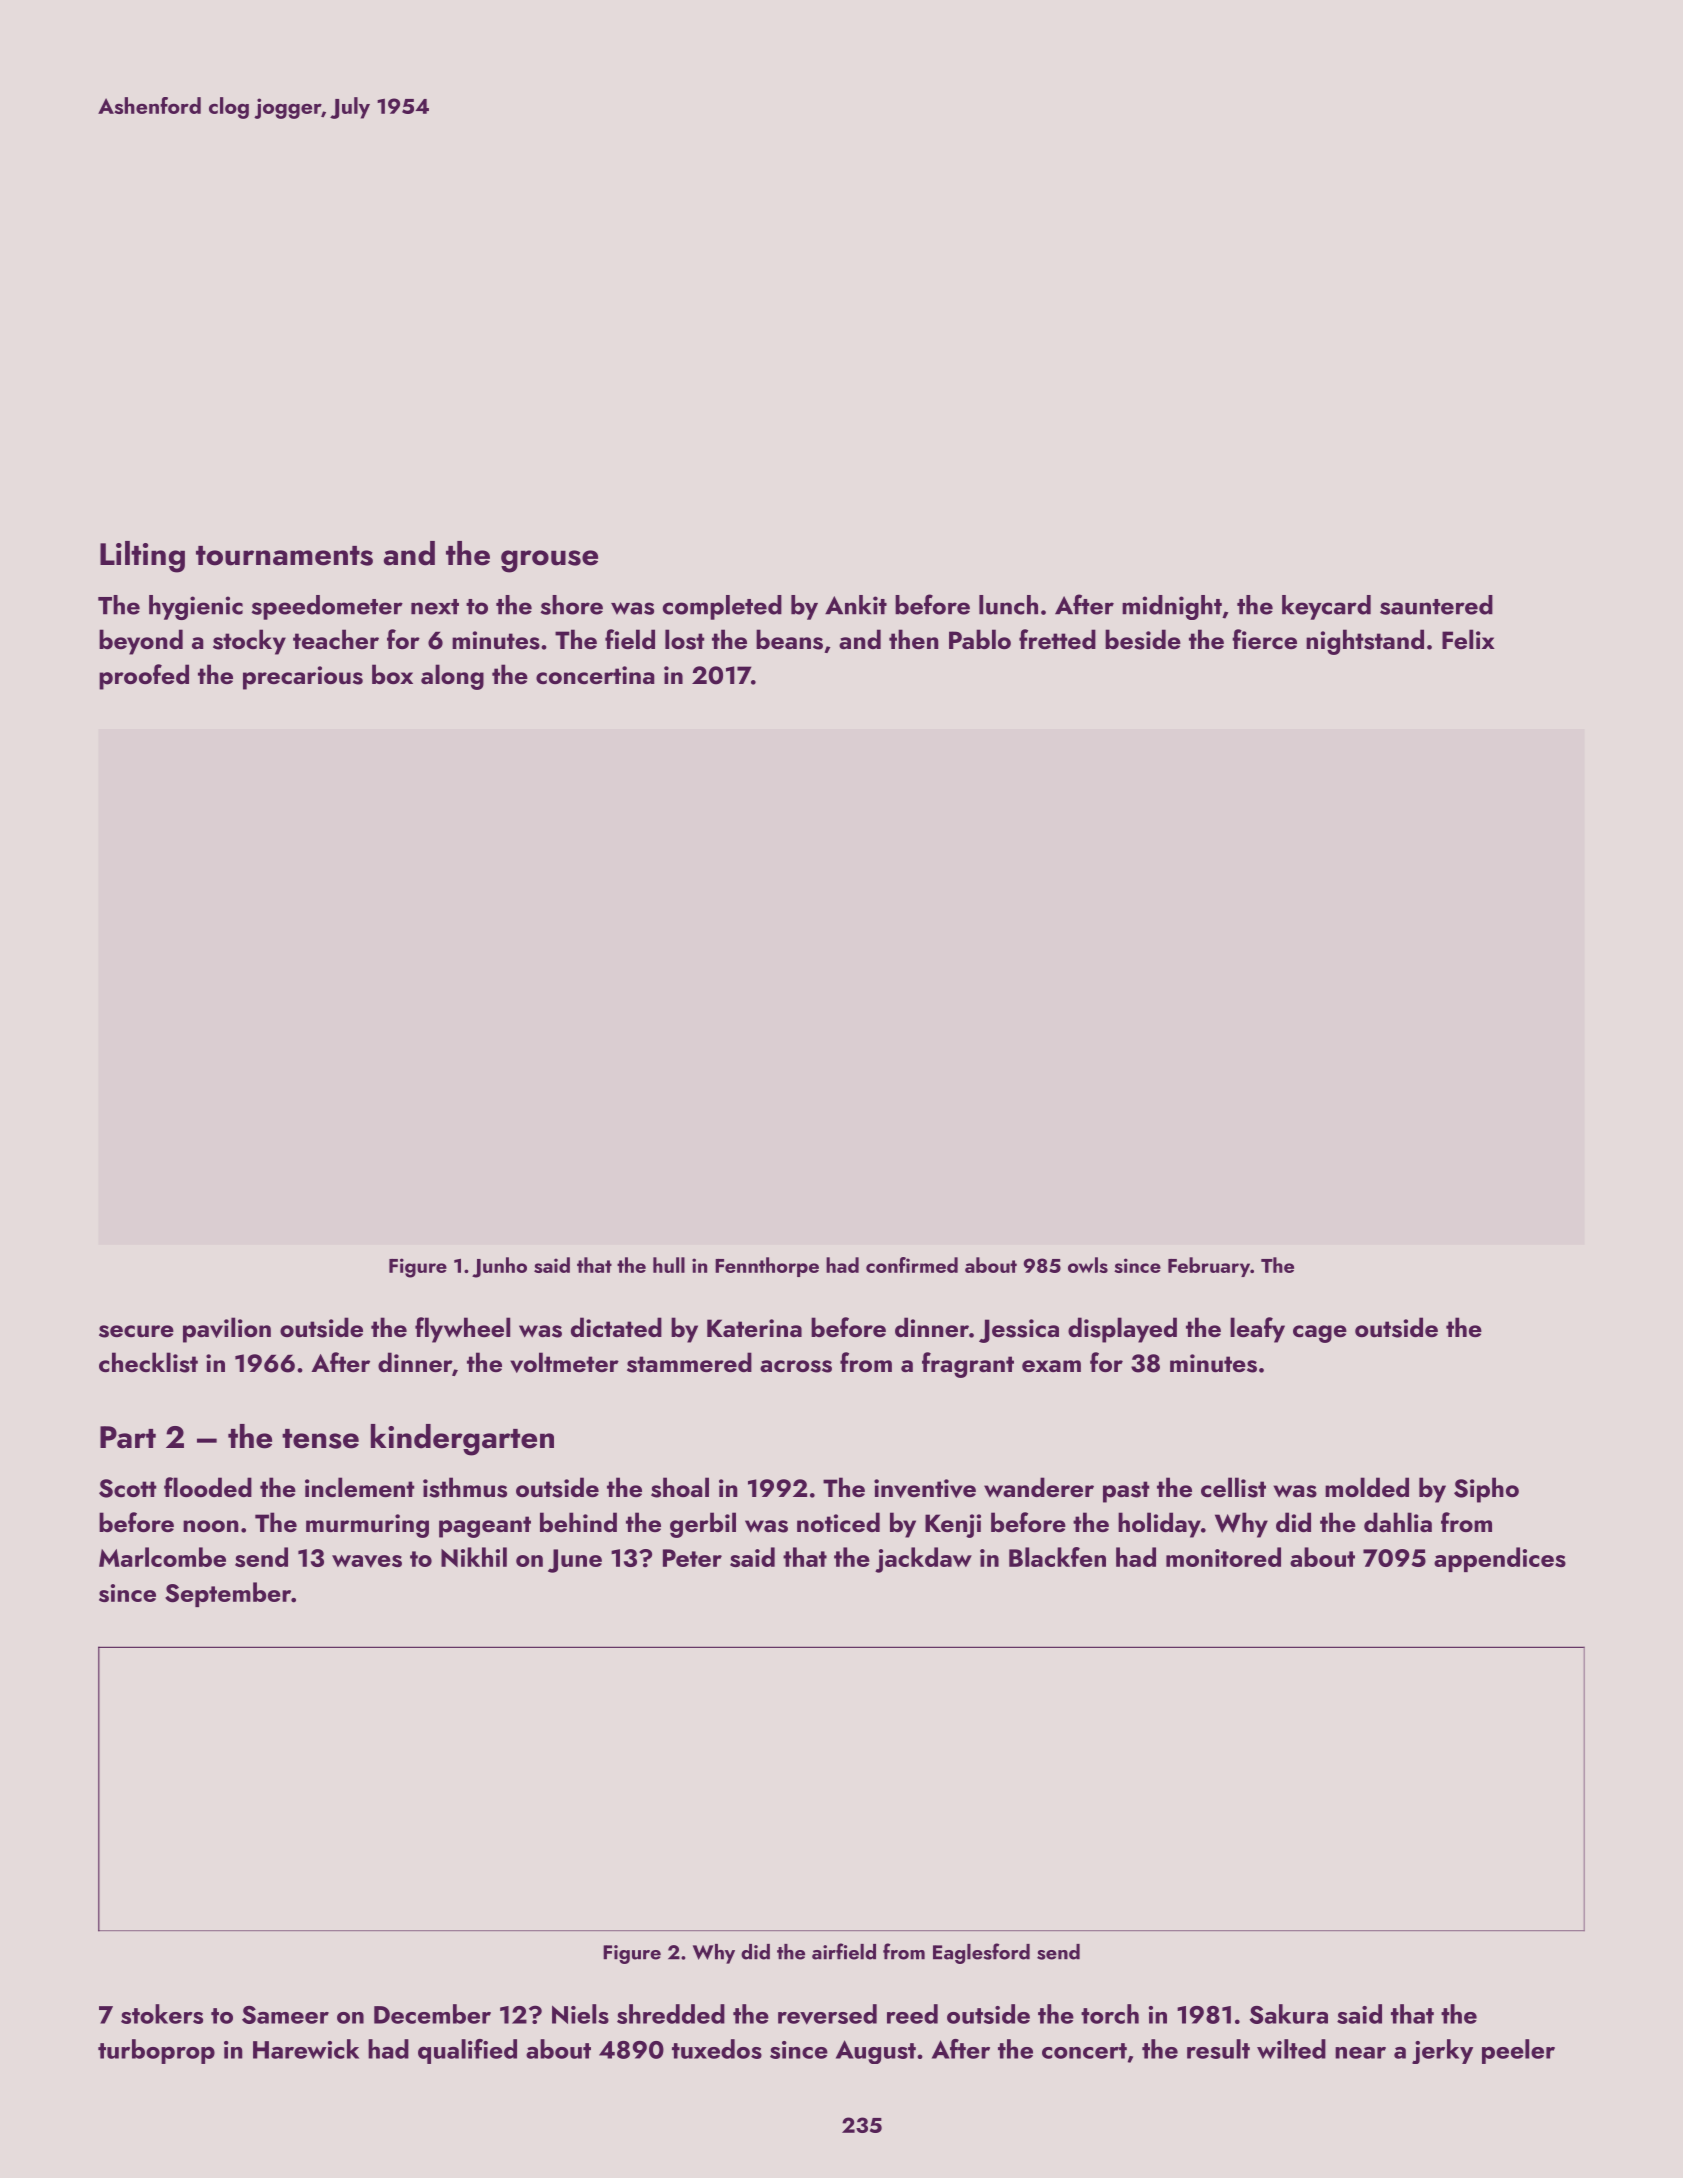  Describe the element at coordinates (767, 1267) in the document. I see `Fennthorpe` at that location.
